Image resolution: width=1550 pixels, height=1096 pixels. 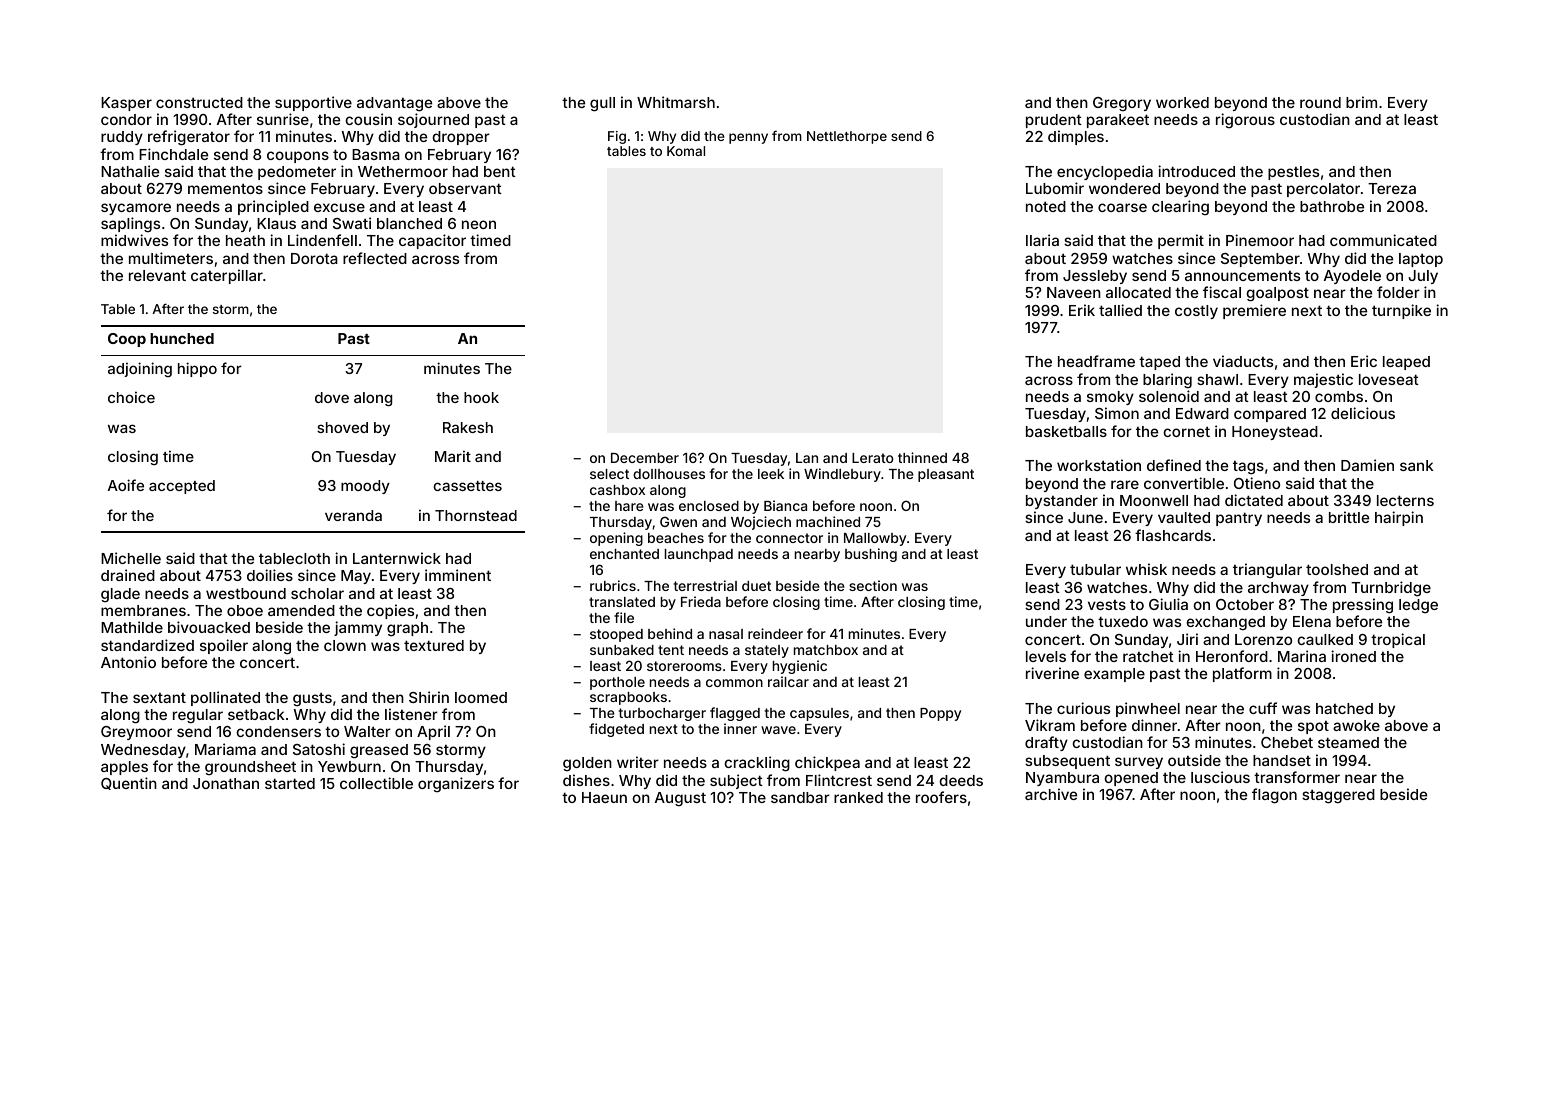 What do you see at coordinates (778, 730) in the page?
I see `wave` at bounding box center [778, 730].
